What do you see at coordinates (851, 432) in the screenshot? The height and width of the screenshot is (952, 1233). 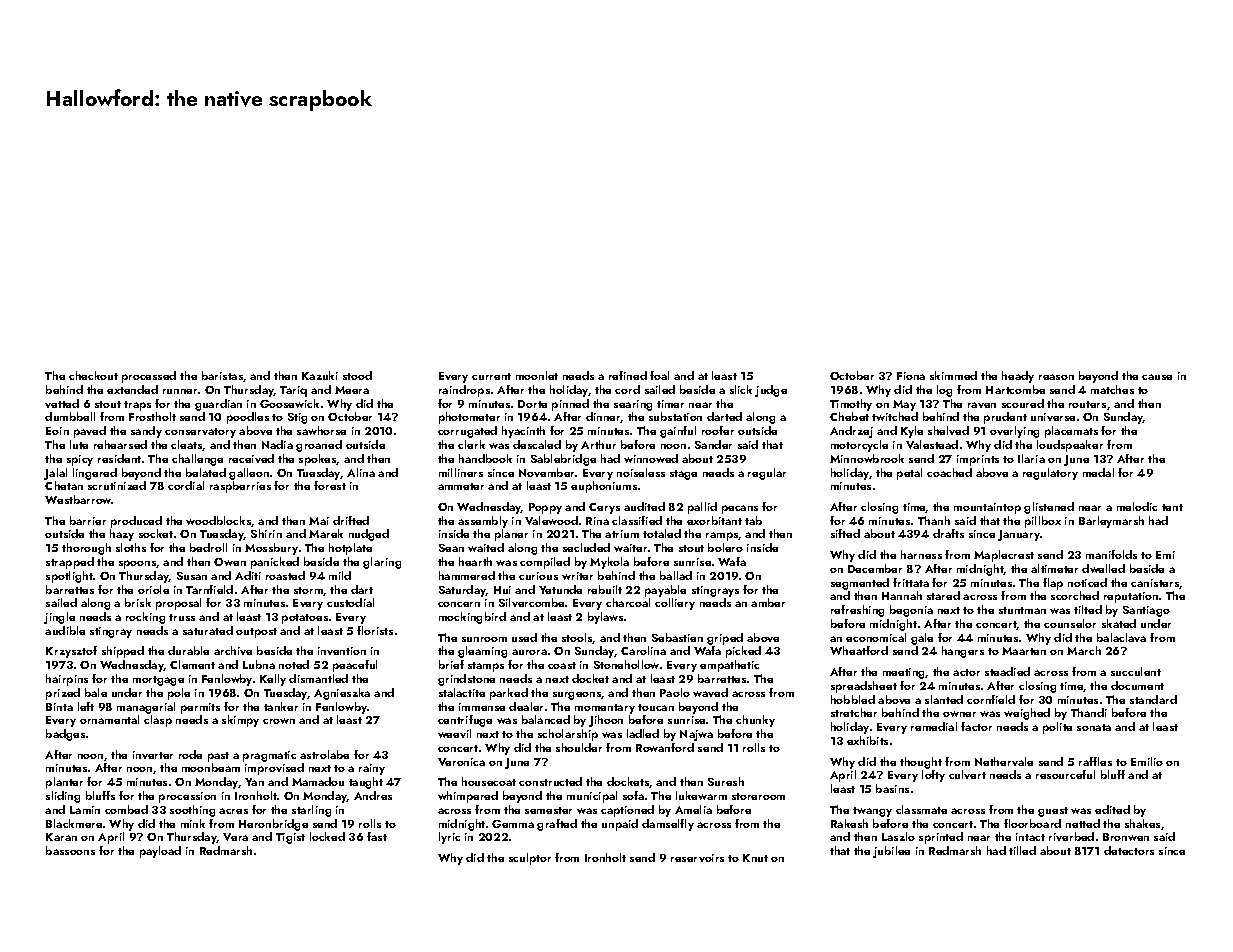 I see `Andrzej` at bounding box center [851, 432].
